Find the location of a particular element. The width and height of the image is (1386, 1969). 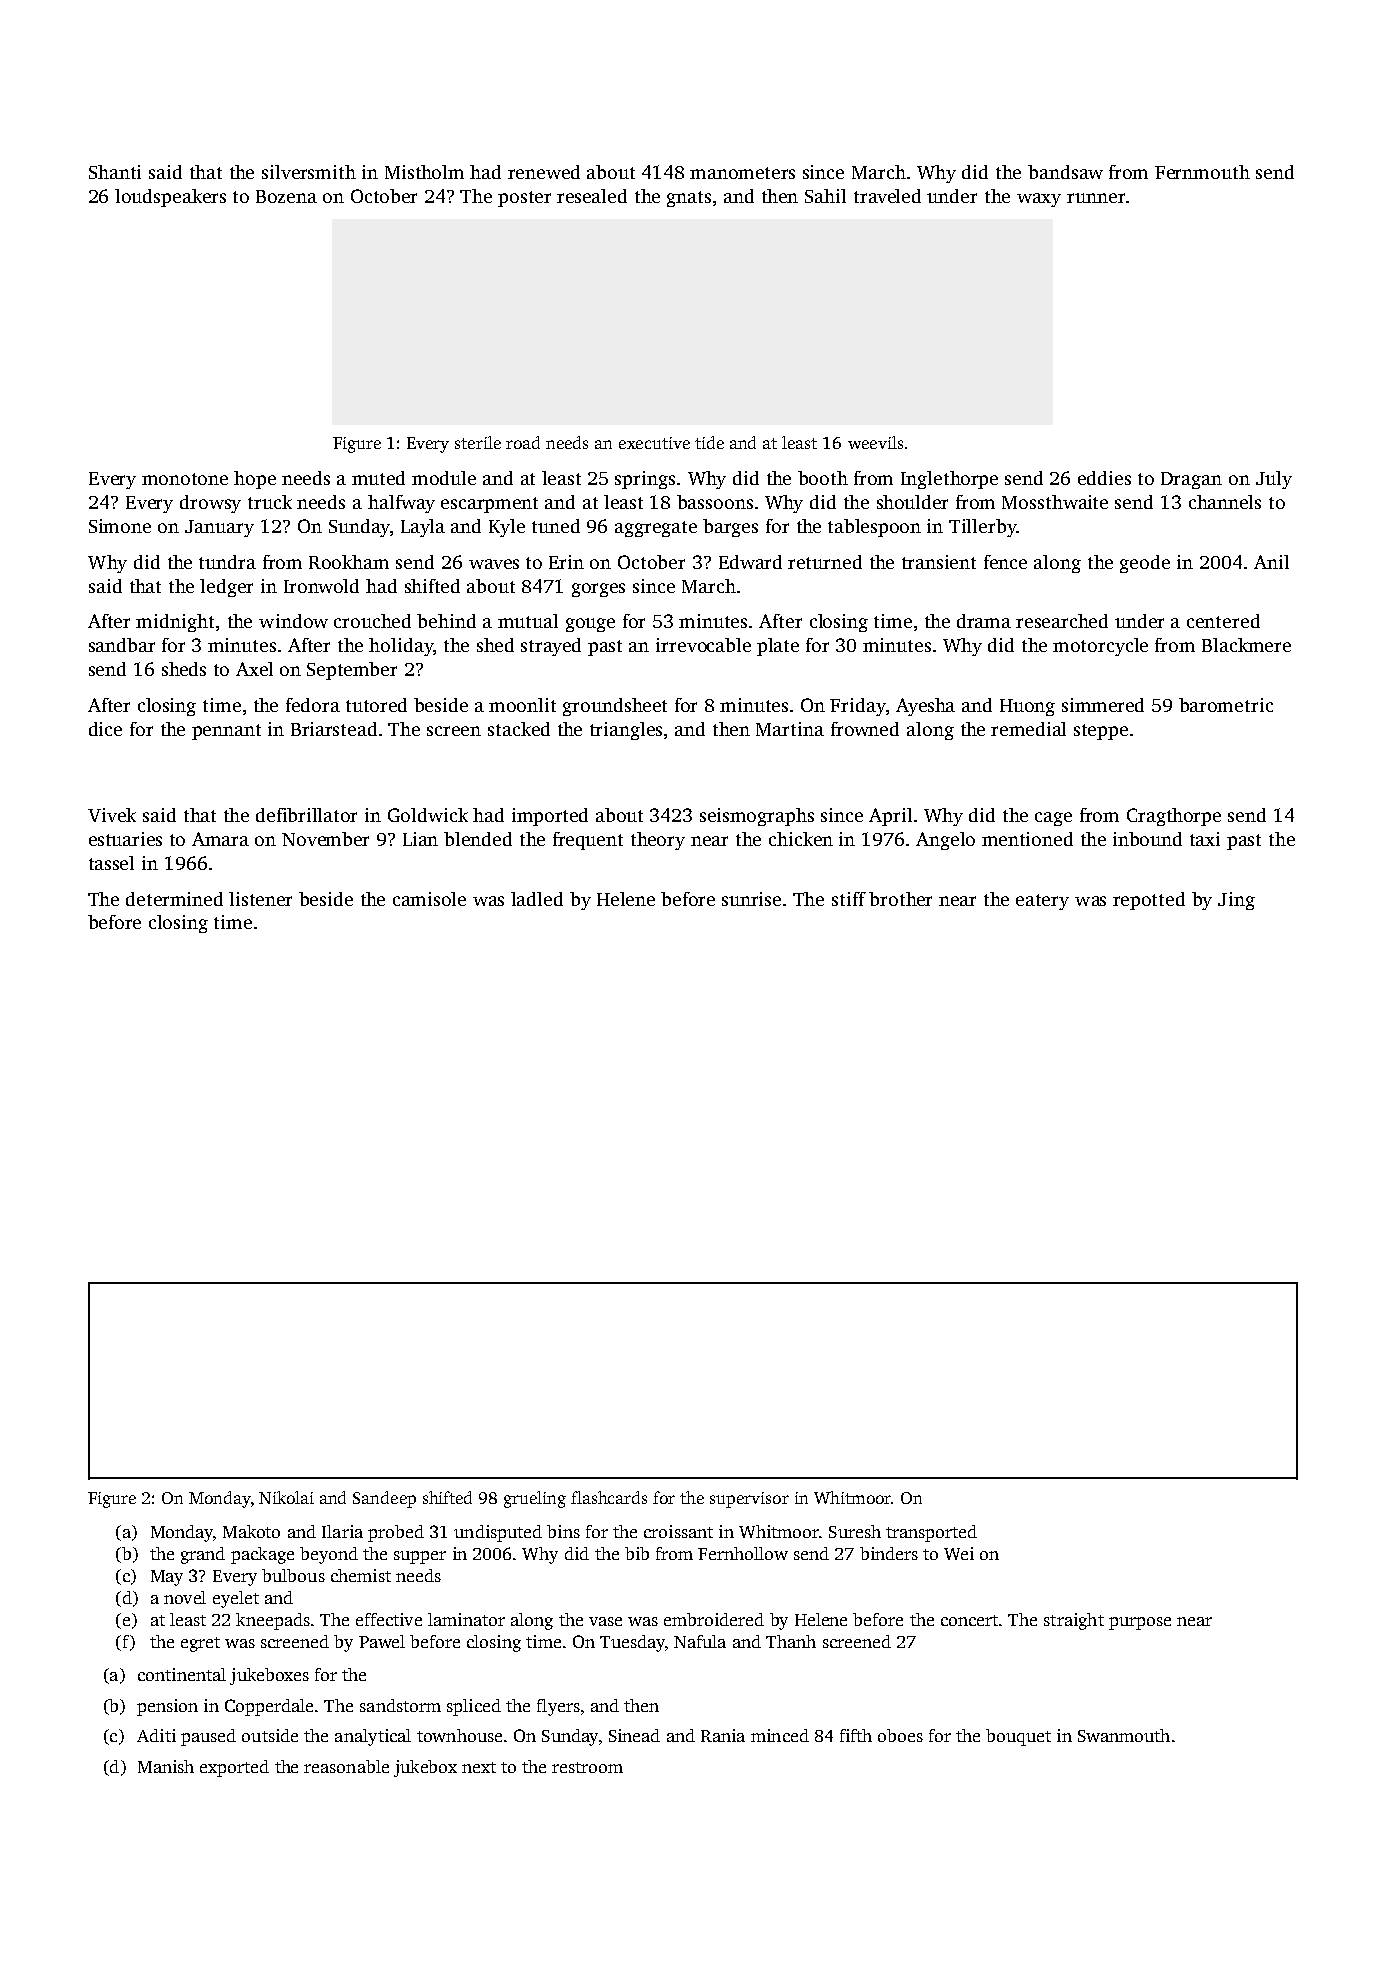

Jing is located at coordinates (1236, 901).
